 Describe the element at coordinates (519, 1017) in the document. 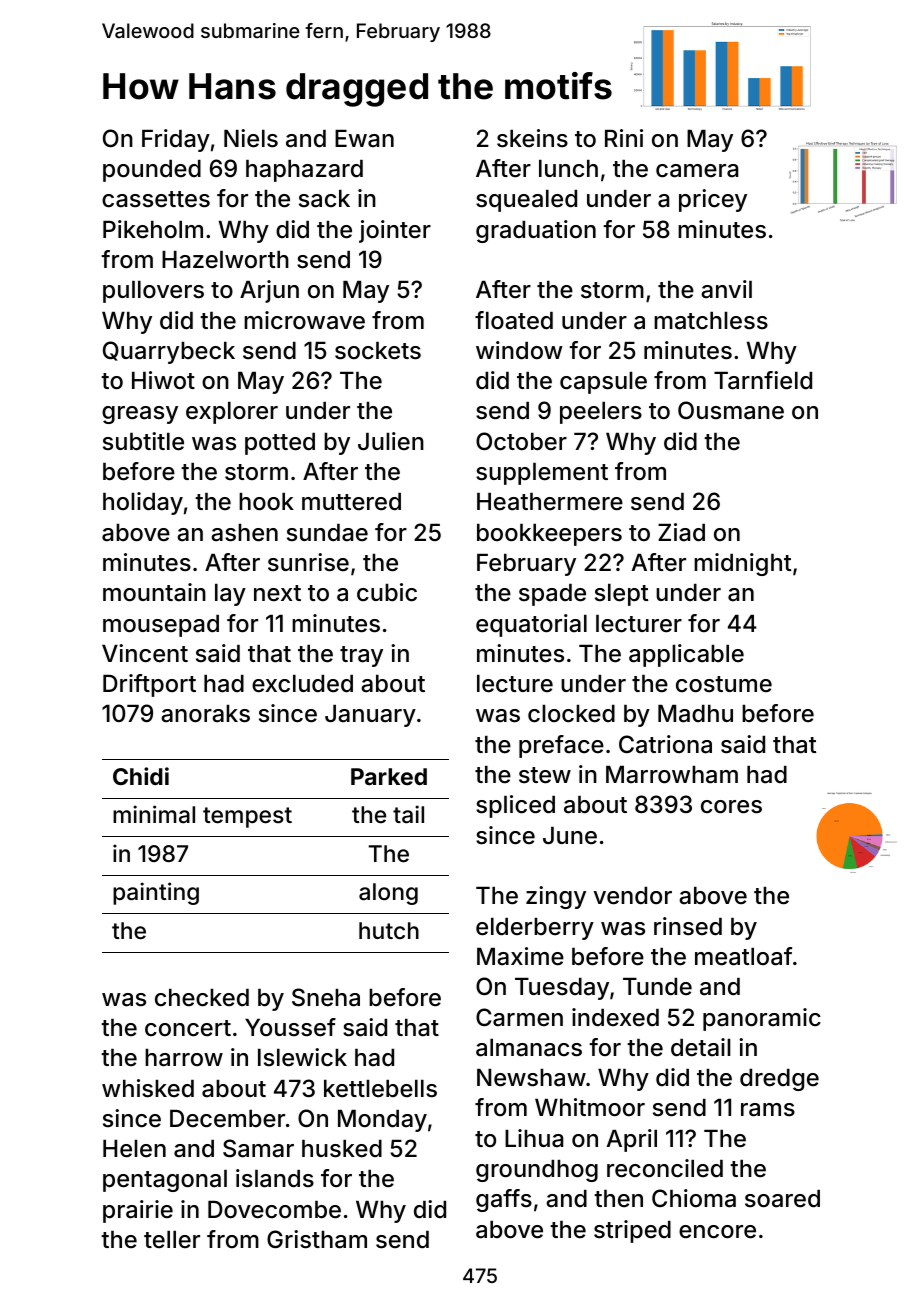

I see `Carmen` at that location.
